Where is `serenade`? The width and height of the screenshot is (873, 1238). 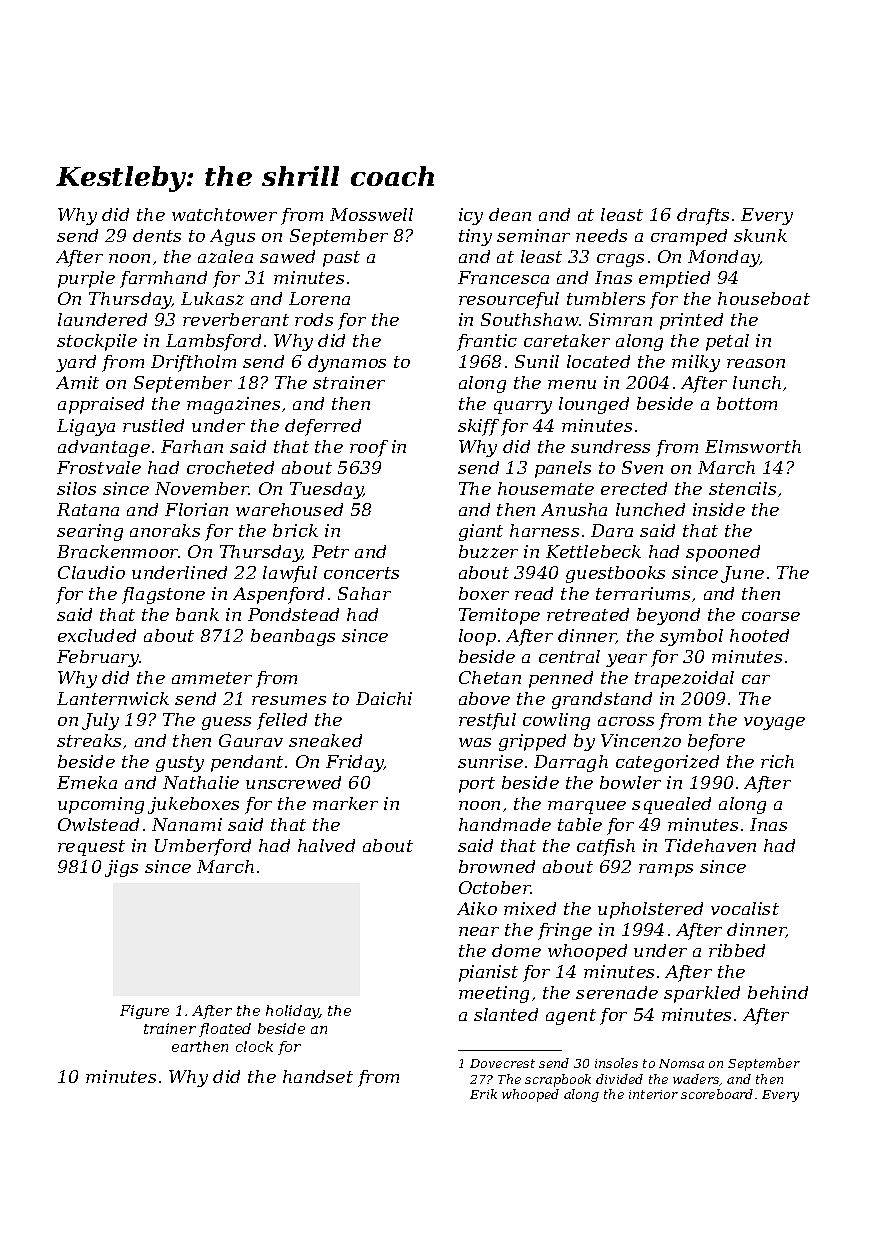
serenade is located at coordinates (617, 992).
